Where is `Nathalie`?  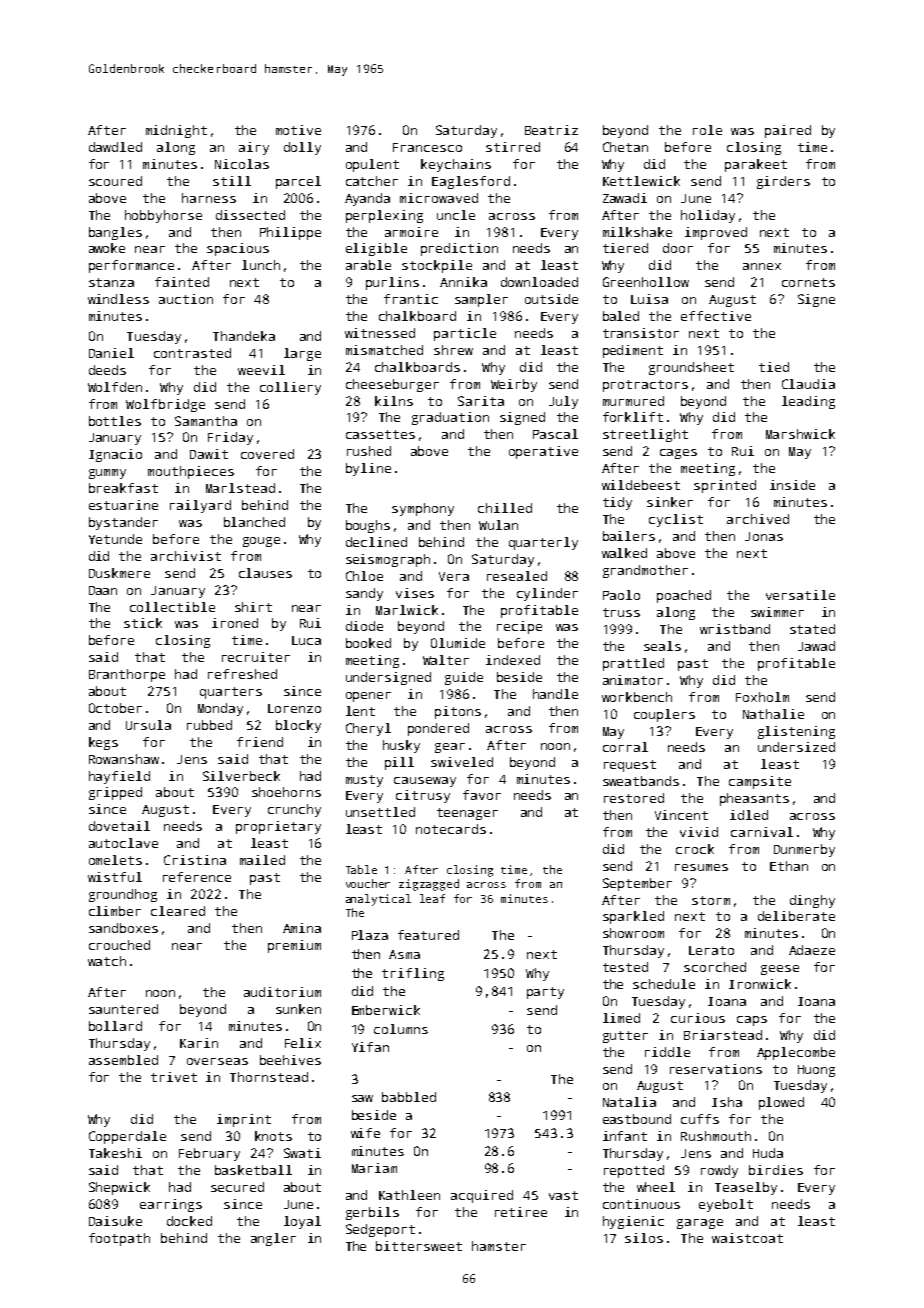 Nathalie is located at coordinates (773, 714).
